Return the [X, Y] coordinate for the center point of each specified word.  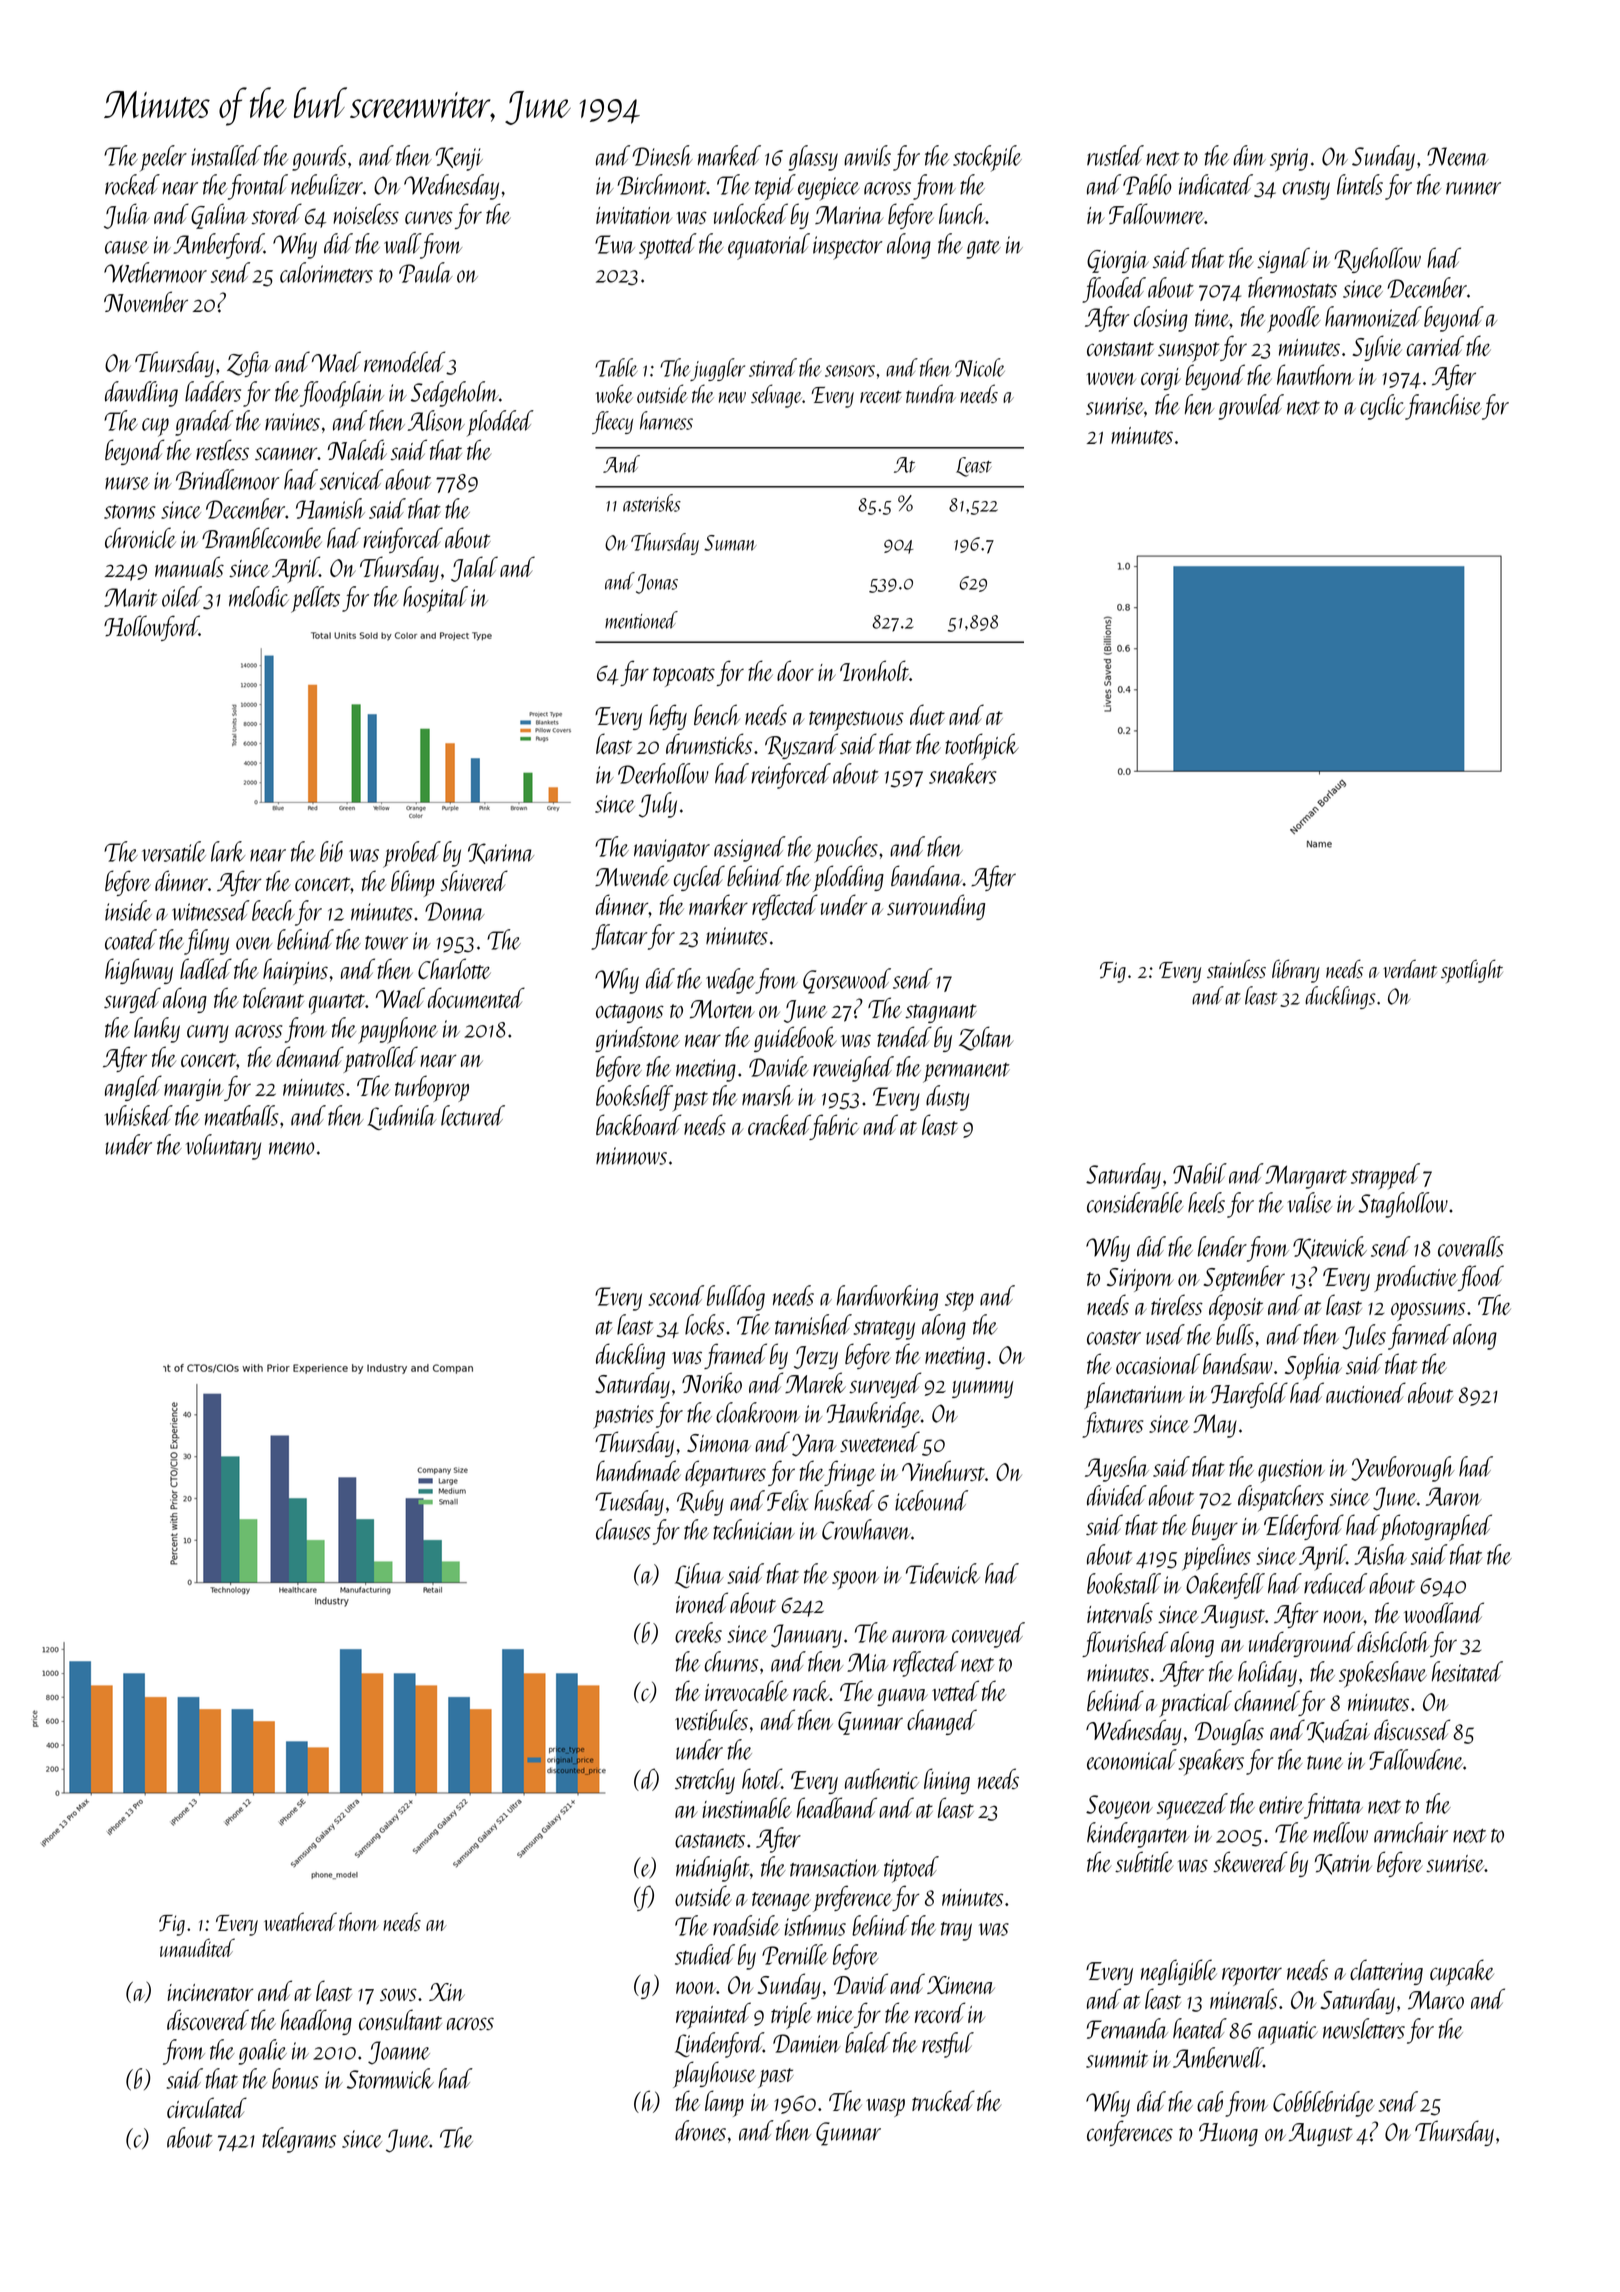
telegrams [299, 2140]
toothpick [982, 746]
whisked [138, 1115]
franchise [1443, 407]
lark [228, 851]
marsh [767, 1095]
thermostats [1292, 287]
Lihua [699, 1575]
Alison [436, 420]
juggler [717, 369]
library [1296, 971]
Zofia [249, 364]
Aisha [1380, 1554]
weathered [300, 1921]
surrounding [936, 907]
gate [983, 249]
